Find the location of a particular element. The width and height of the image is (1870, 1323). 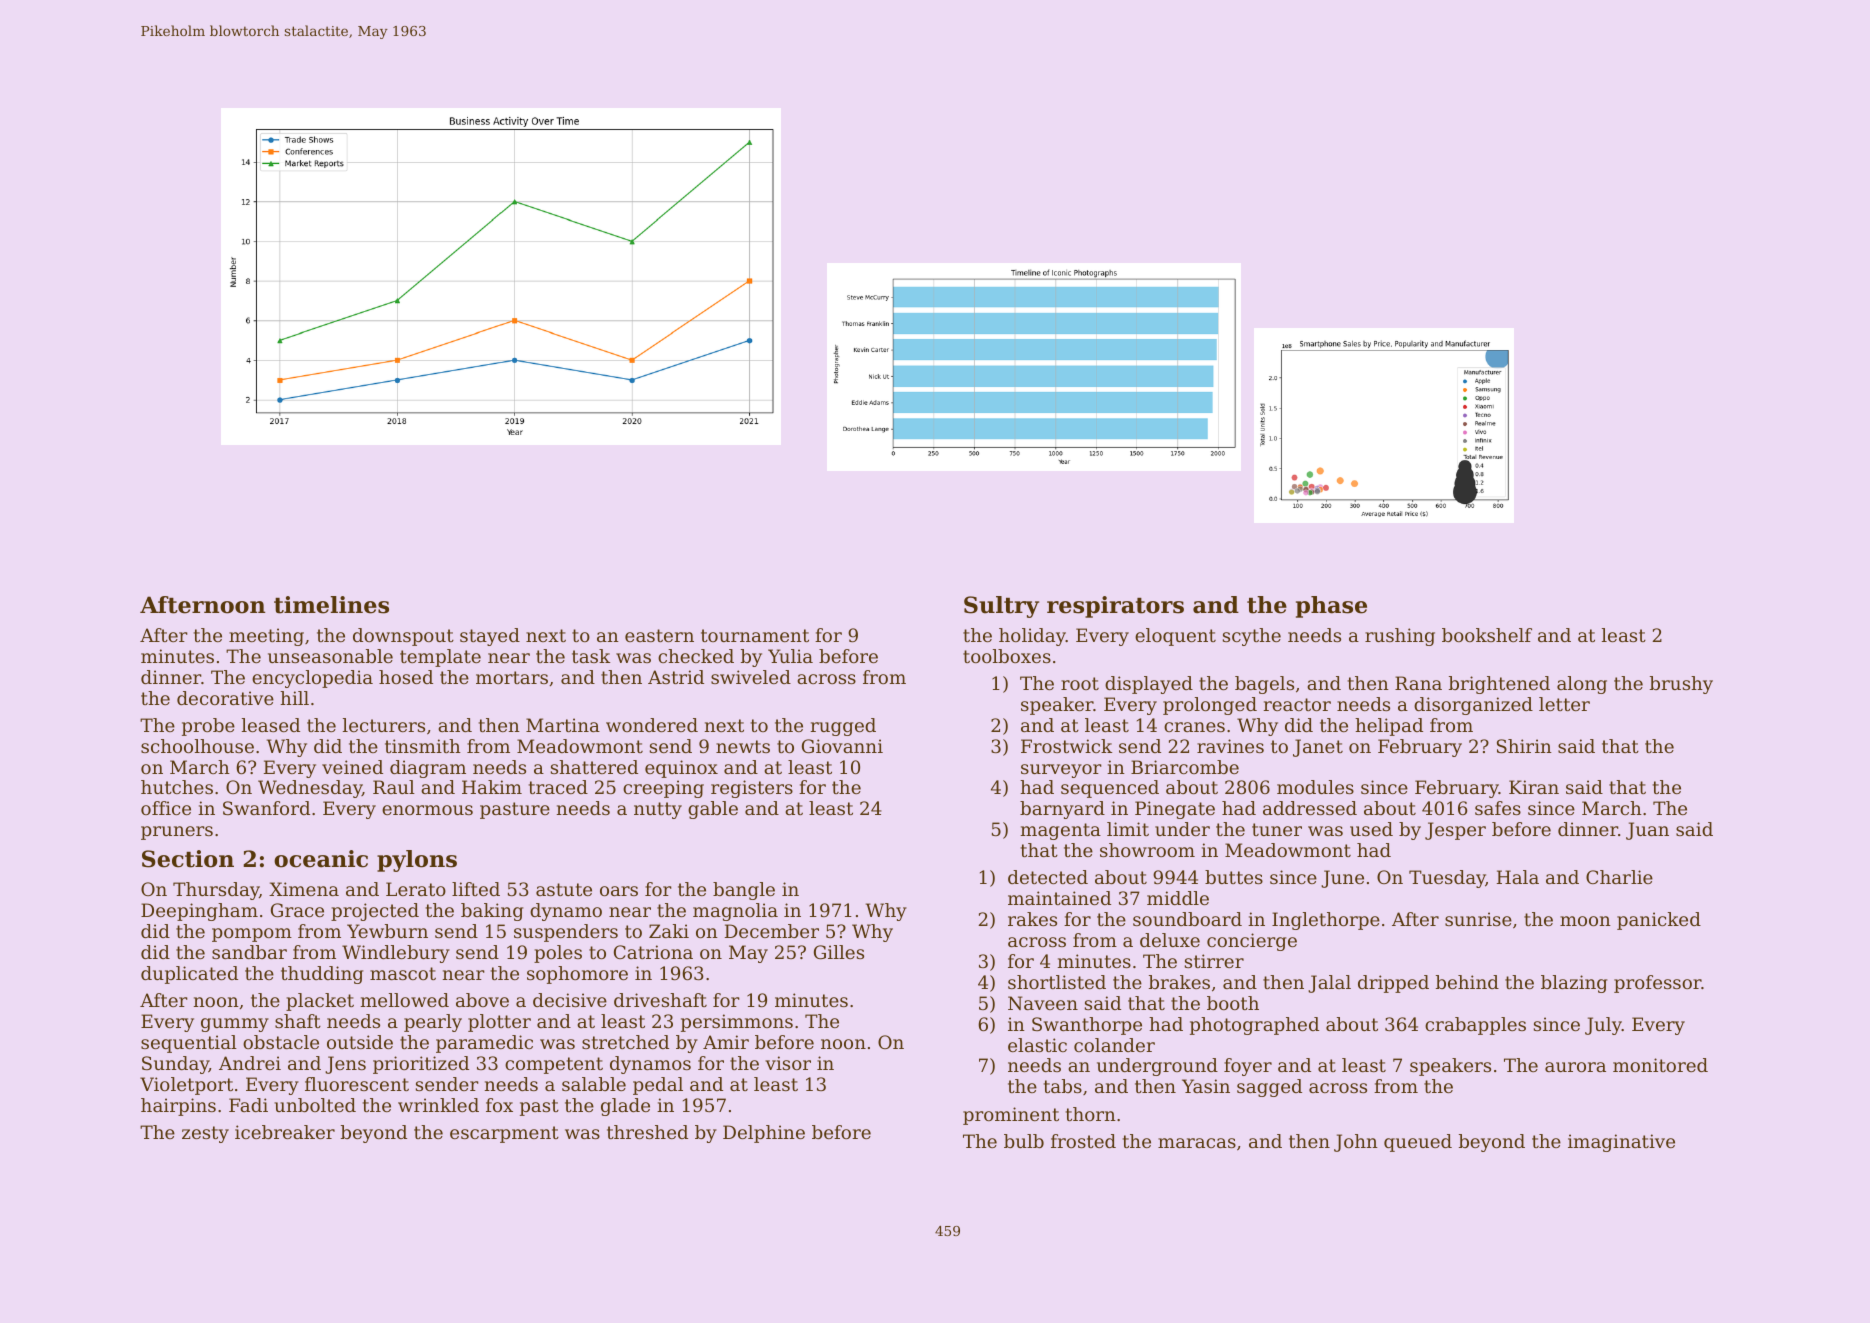

toolboxes is located at coordinates (1007, 656).
